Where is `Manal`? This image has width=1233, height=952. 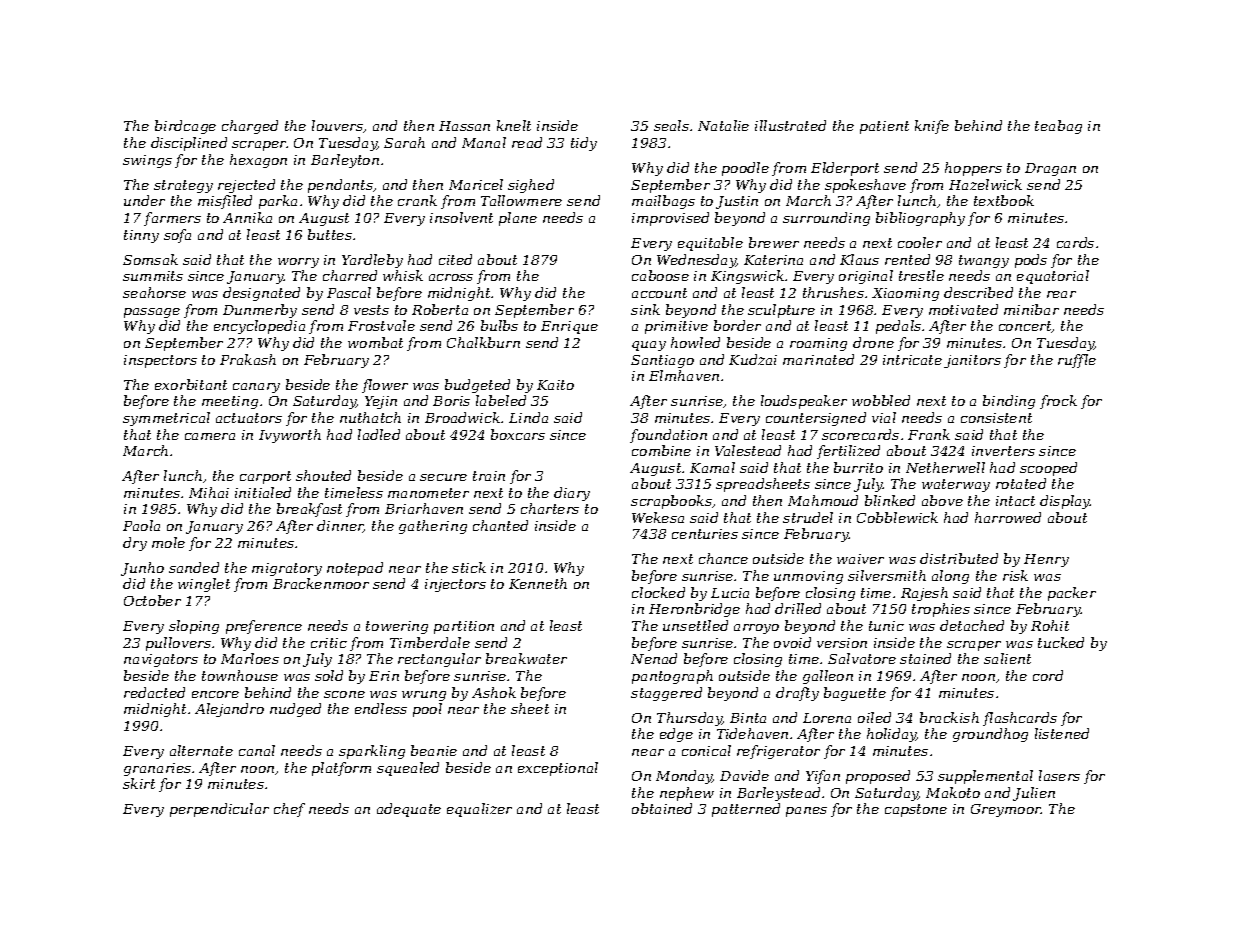
Manal is located at coordinates (484, 142).
